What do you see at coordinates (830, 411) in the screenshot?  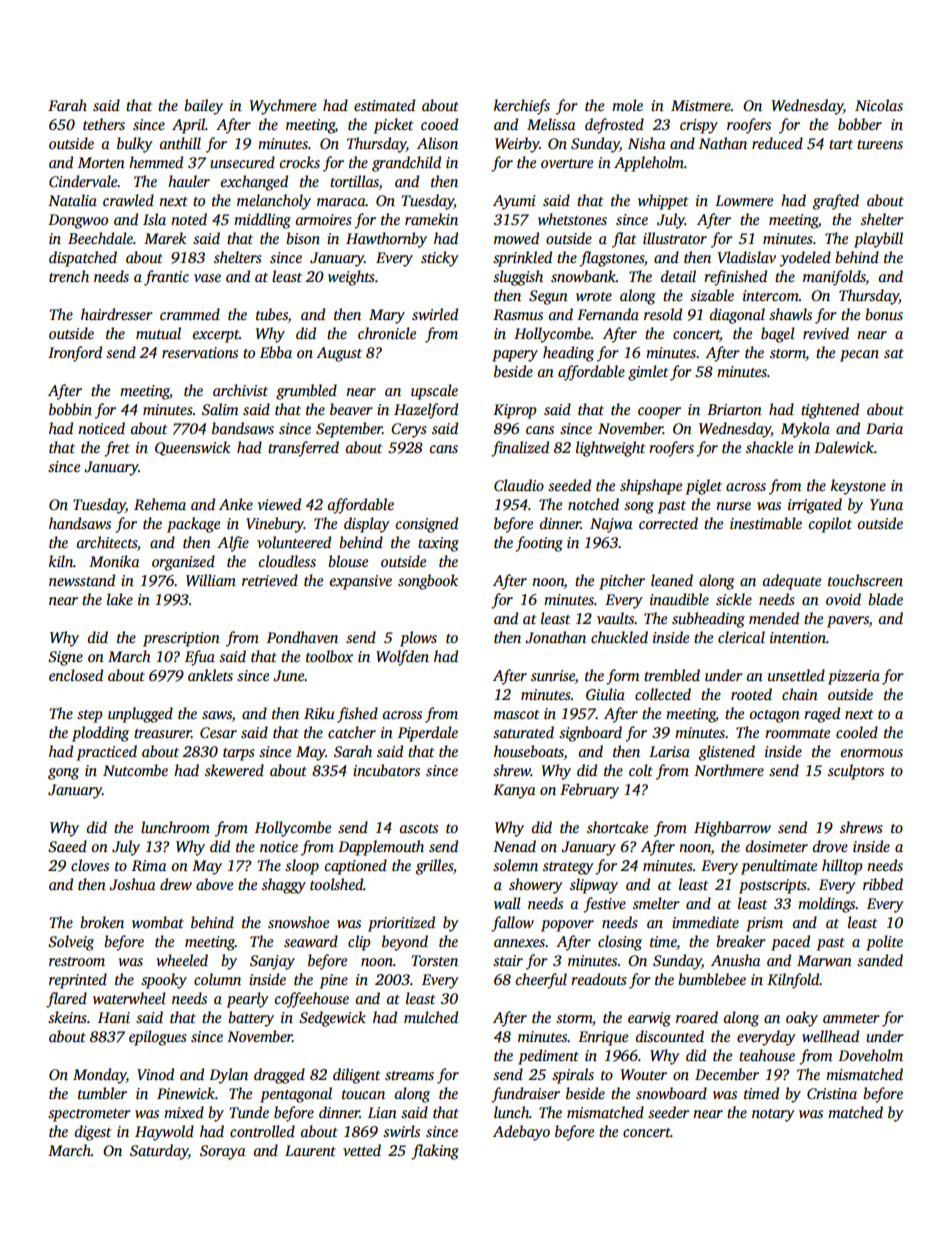 I see `tightened` at bounding box center [830, 411].
